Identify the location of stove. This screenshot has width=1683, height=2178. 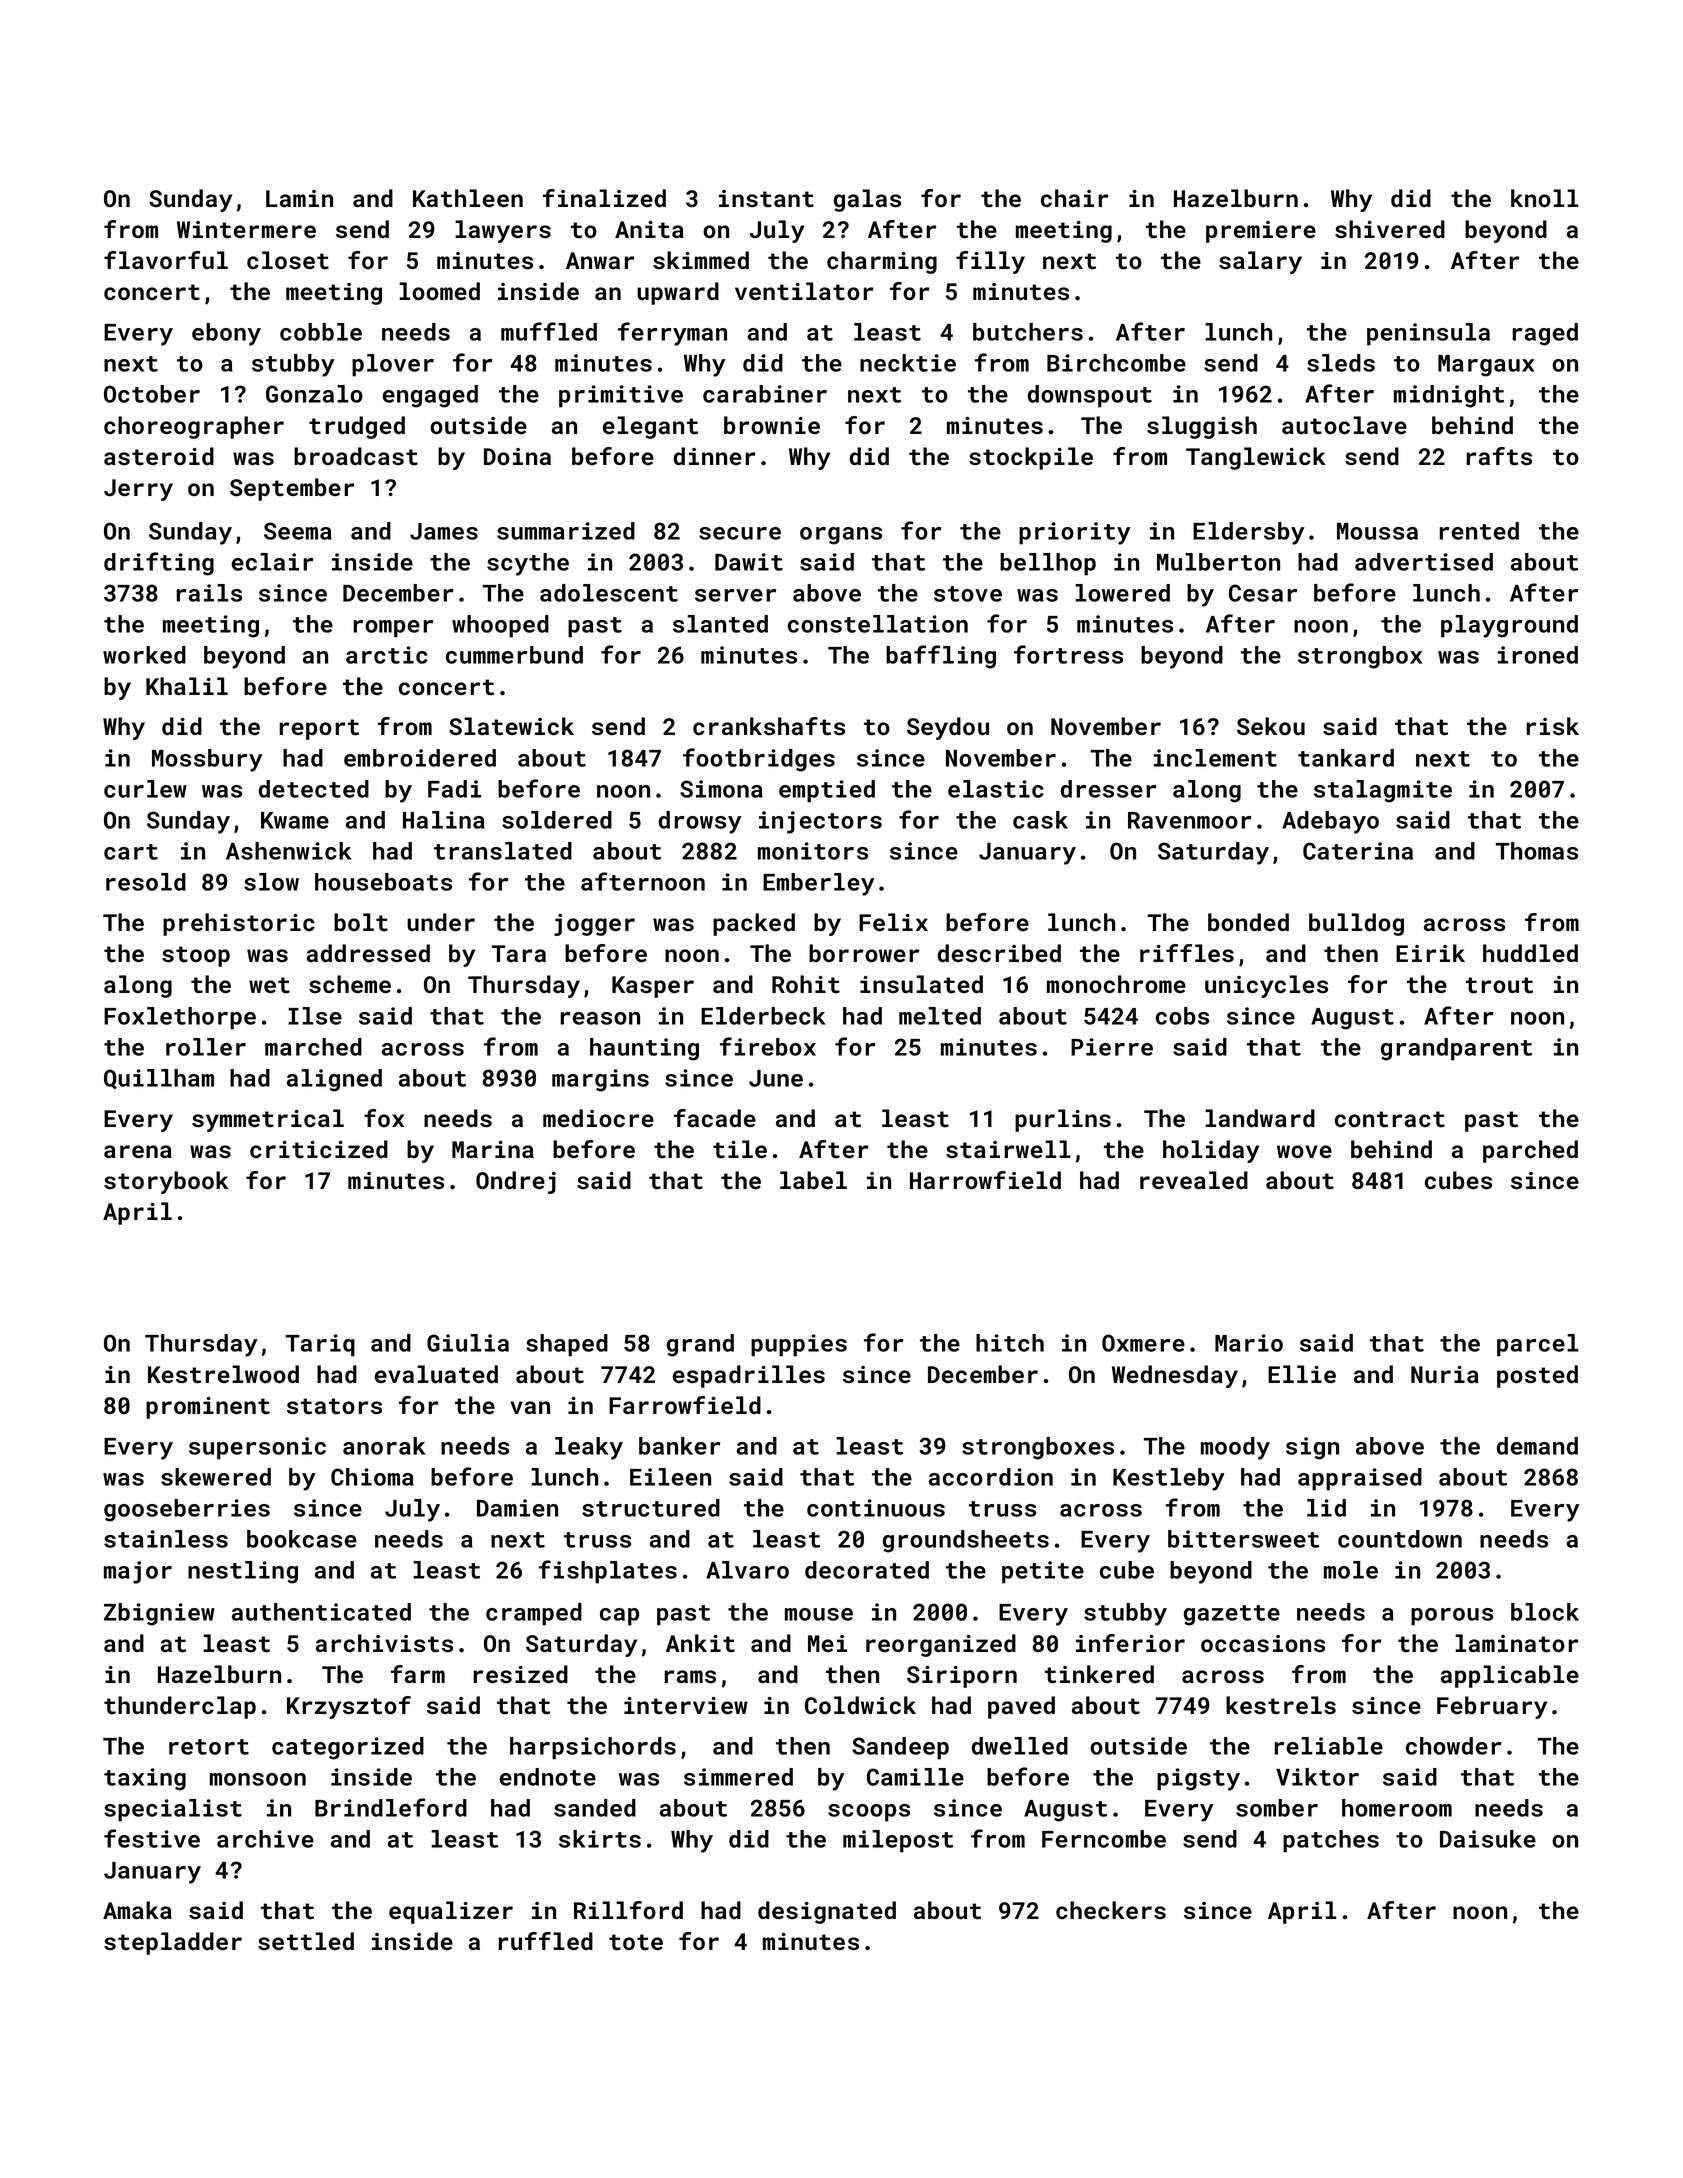
(968, 594).
